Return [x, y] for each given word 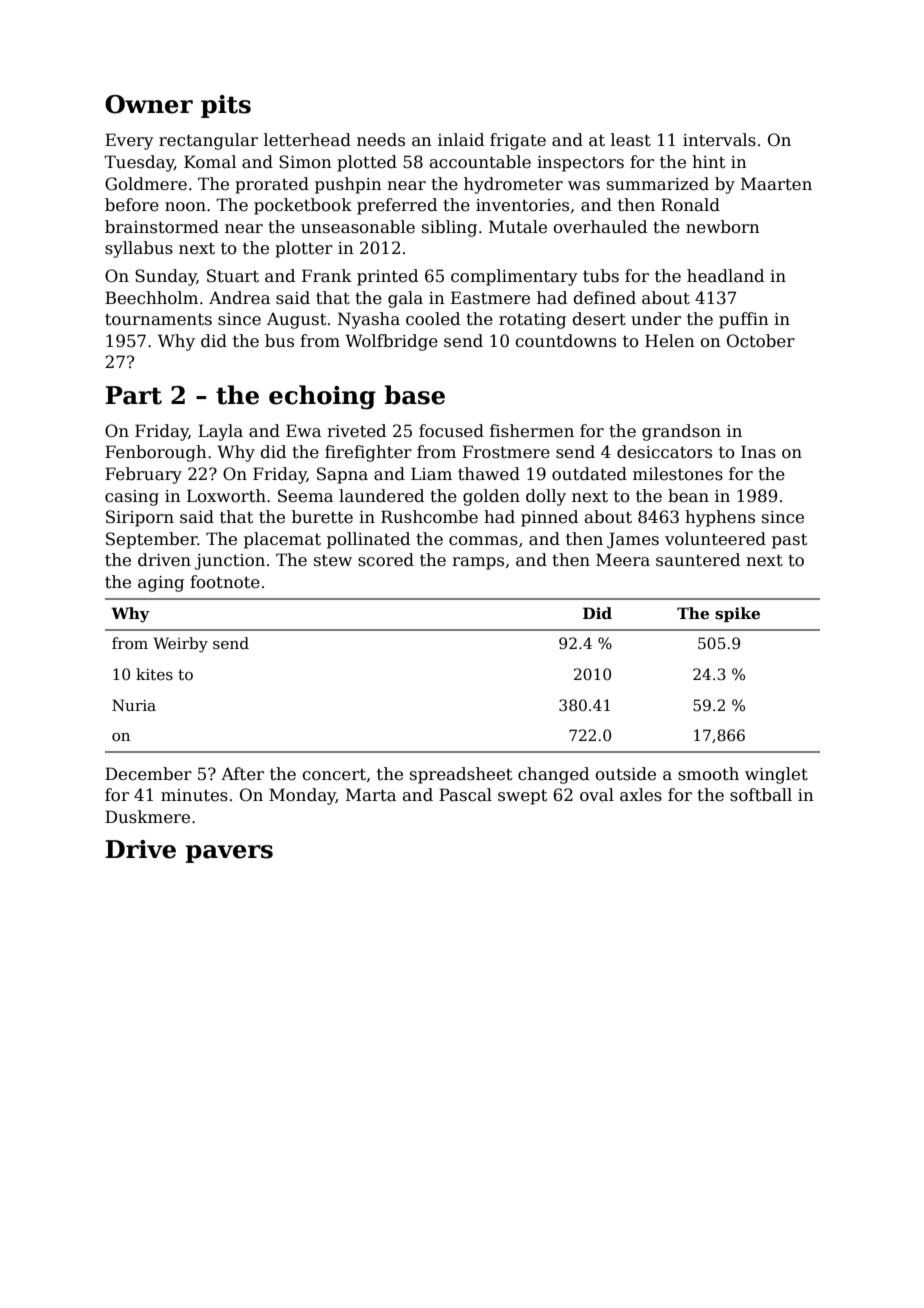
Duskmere [147, 817]
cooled [433, 319]
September [152, 540]
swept [523, 797]
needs [381, 140]
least [631, 140]
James [633, 540]
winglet [776, 775]
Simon [305, 162]
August [297, 321]
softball [761, 795]
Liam [431, 474]
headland [725, 276]
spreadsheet [461, 775]
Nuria [134, 705]
